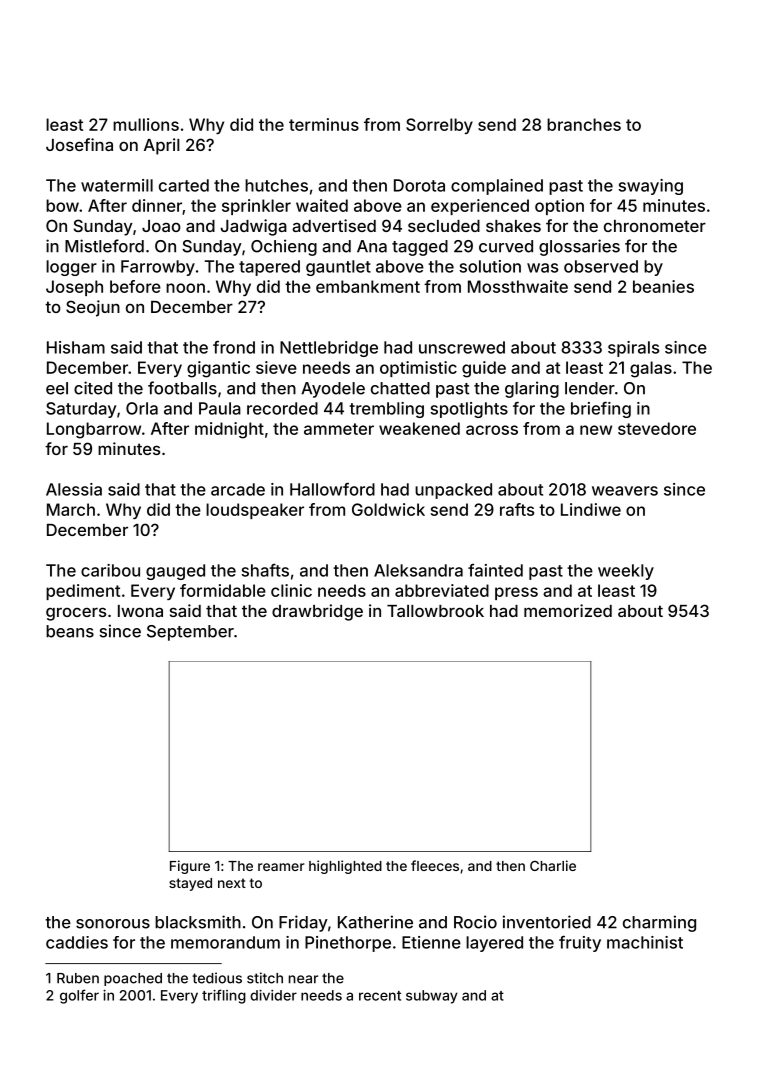 The image size is (760, 1078). I want to click on Hallowford, so click(332, 489).
